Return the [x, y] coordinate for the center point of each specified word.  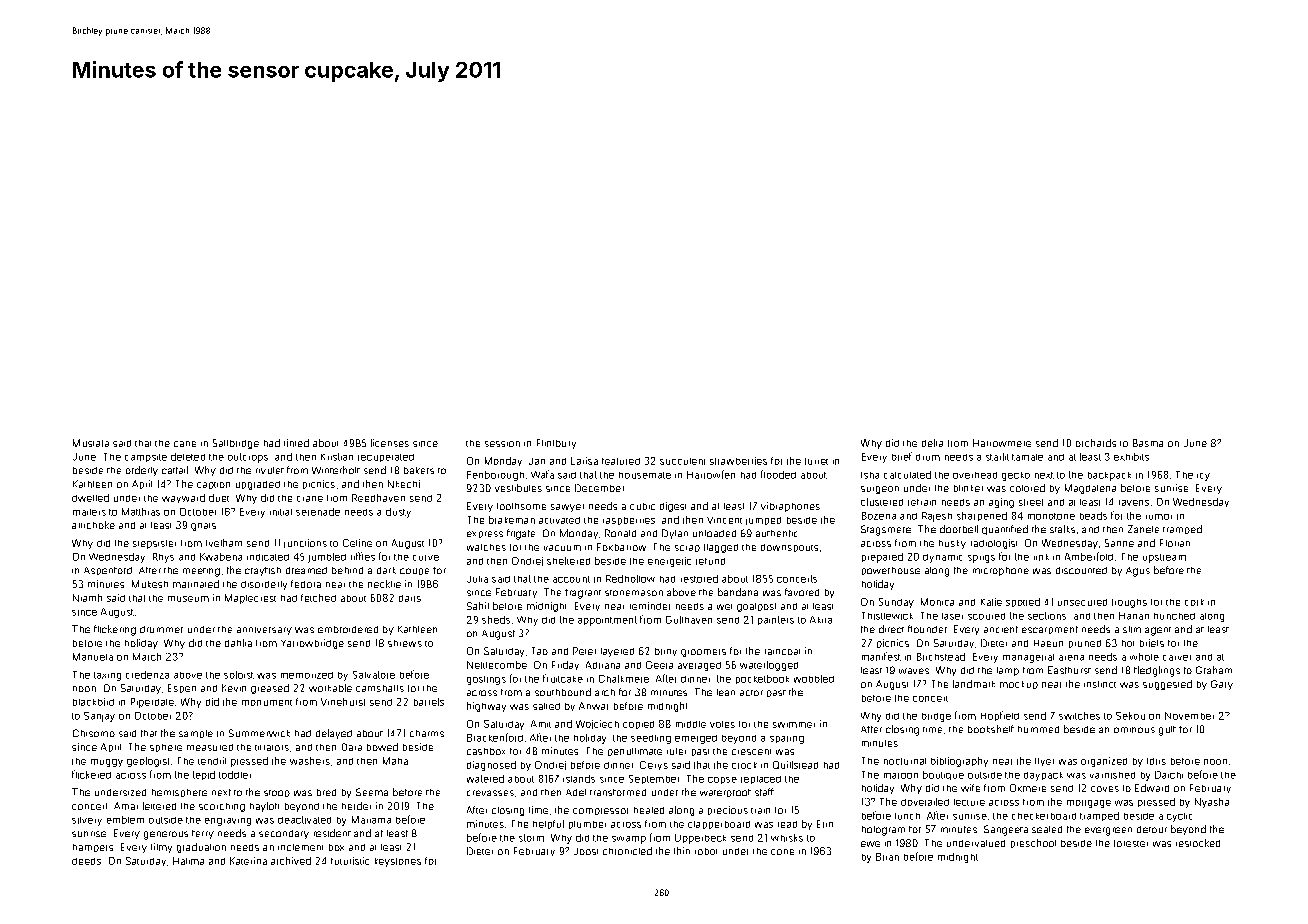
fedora [306, 584]
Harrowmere [1002, 443]
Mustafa [91, 443]
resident [332, 833]
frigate [521, 534]
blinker [968, 488]
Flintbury [556, 444]
